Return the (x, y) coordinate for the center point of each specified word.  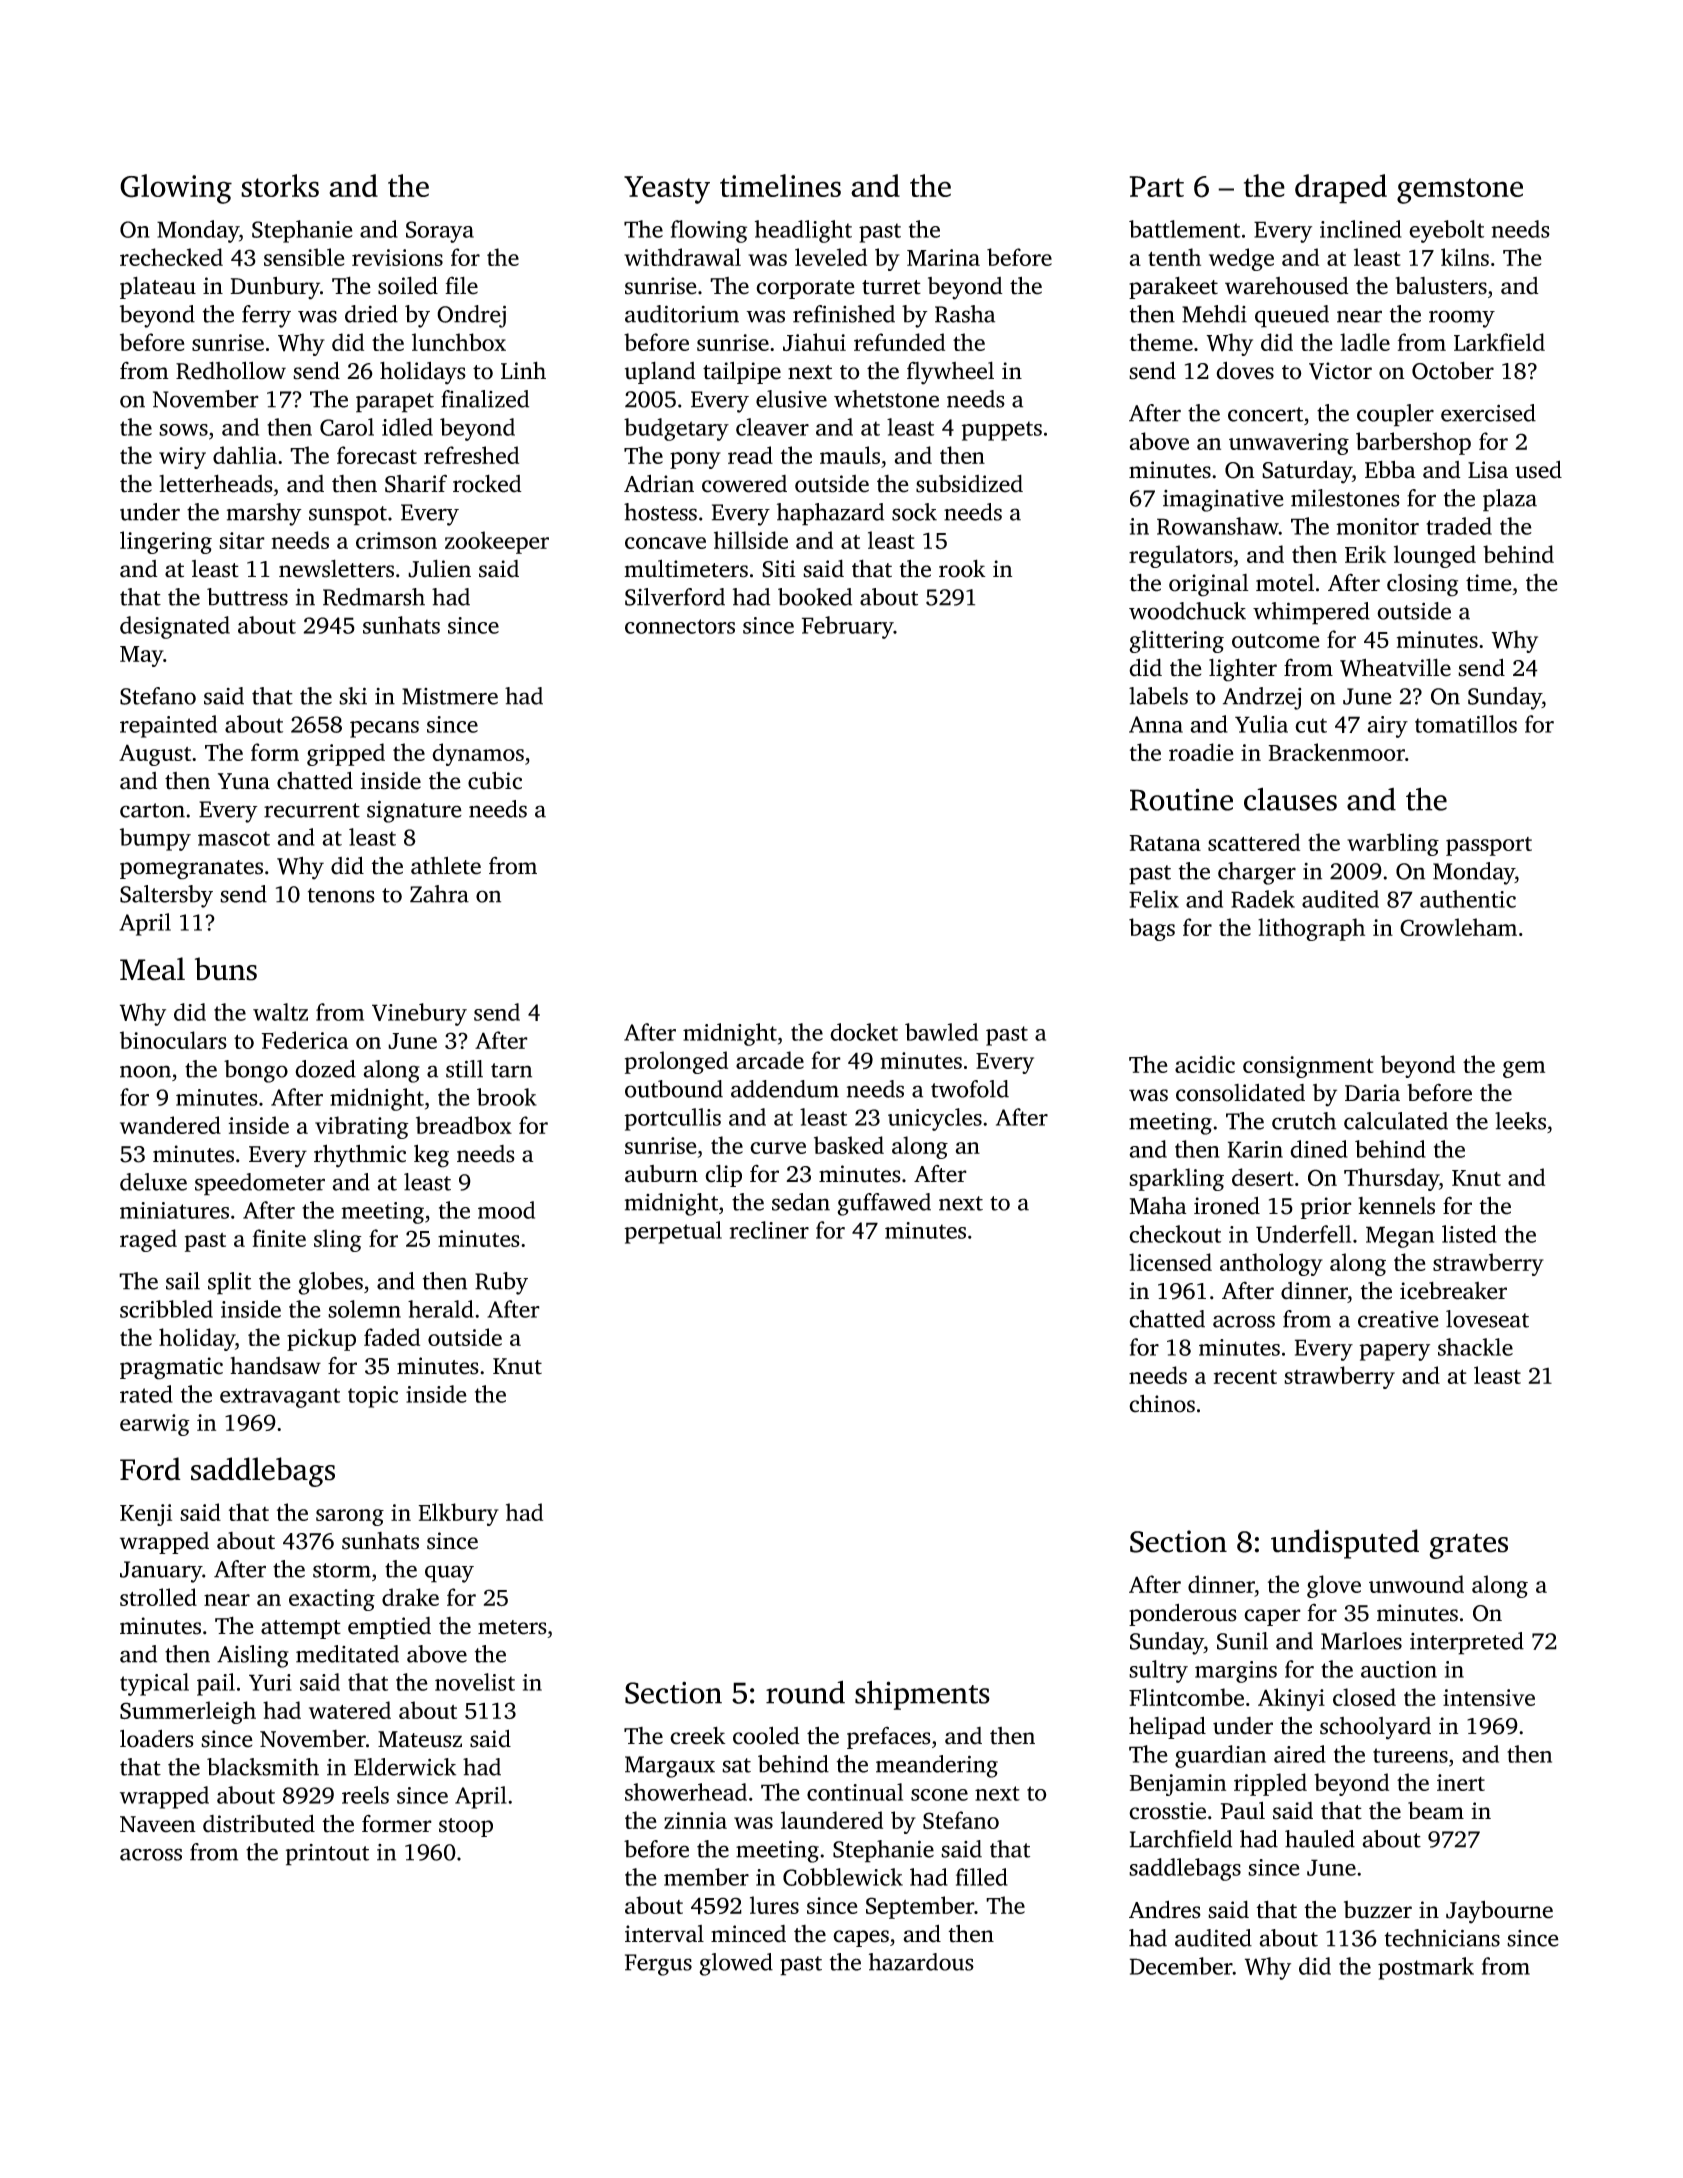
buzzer (1378, 1910)
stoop (466, 1827)
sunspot (348, 516)
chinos (1162, 1403)
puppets (1001, 431)
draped (1341, 189)
